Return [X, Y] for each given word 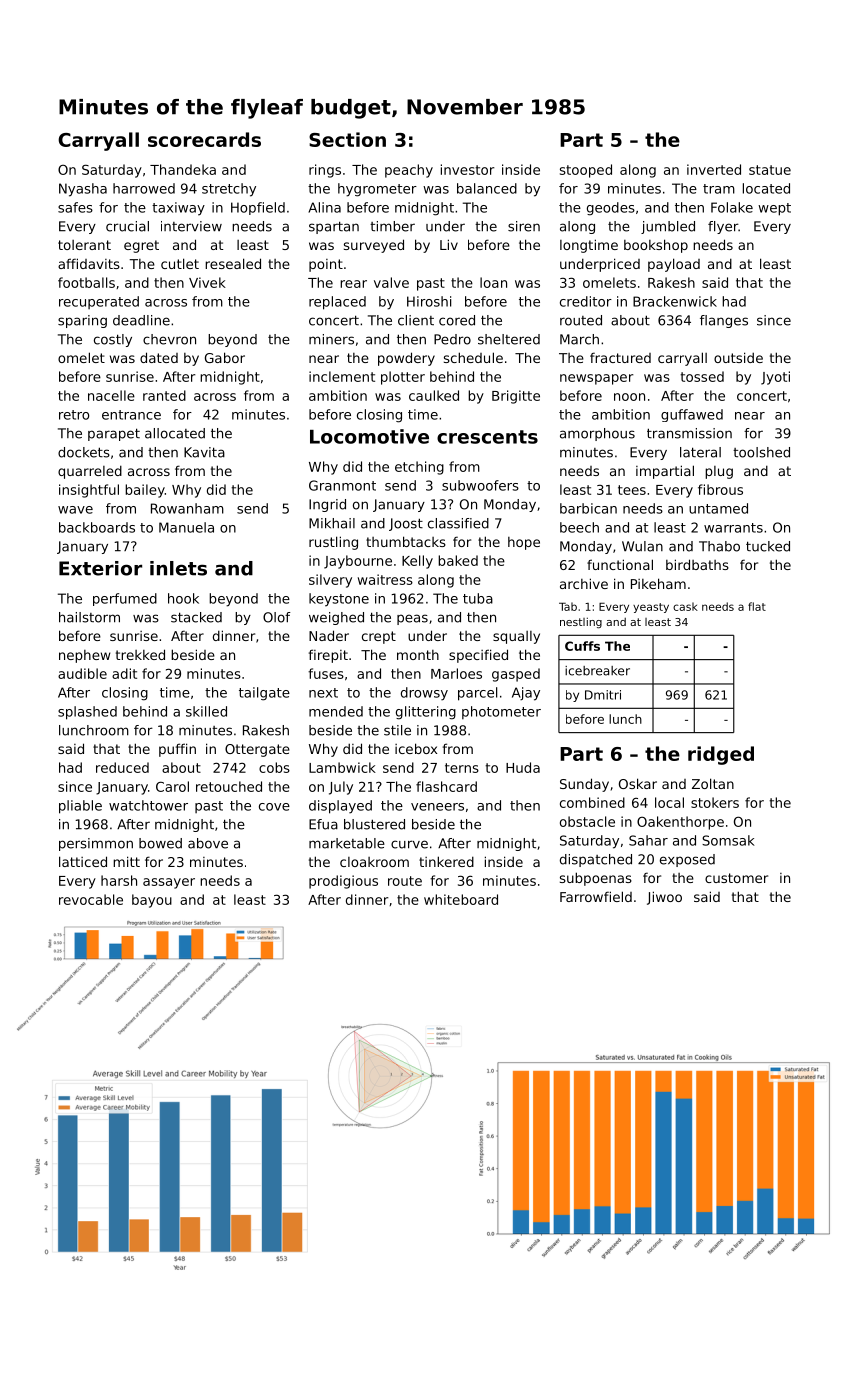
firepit [328, 656]
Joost [406, 524]
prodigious [343, 882]
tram [719, 189]
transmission [689, 433]
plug [719, 472]
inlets [178, 568]
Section [347, 139]
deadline [141, 320]
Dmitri [603, 695]
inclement [342, 376]
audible [82, 673]
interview [191, 226]
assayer [169, 883]
